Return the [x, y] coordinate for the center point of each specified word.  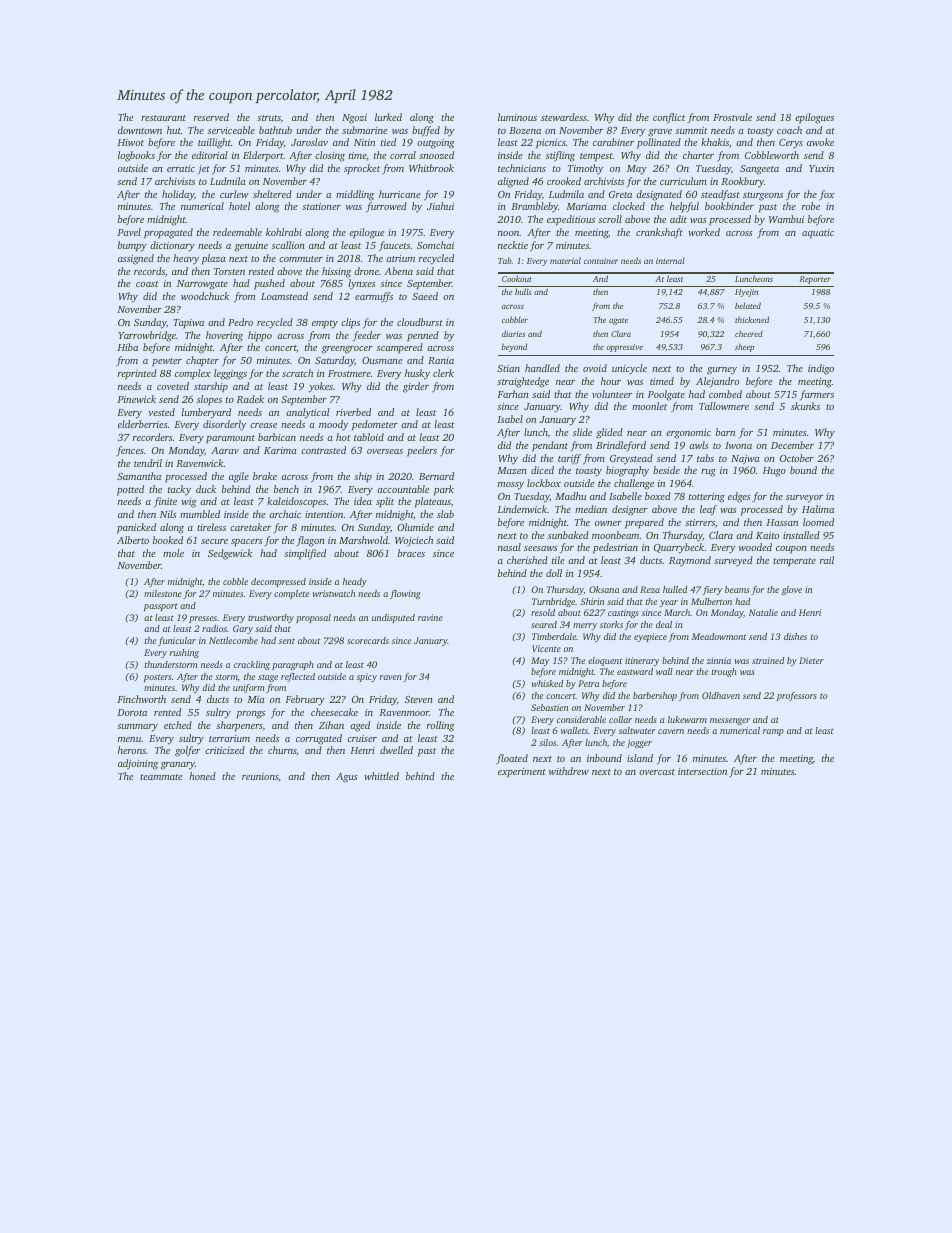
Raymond [690, 561]
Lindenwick [522, 509]
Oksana [604, 589]
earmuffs [374, 297]
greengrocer [347, 350]
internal [670, 260]
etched [178, 725]
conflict [669, 118]
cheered [749, 333]
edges [739, 497]
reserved [211, 117]
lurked [388, 117]
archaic [285, 514]
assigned [136, 259]
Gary [243, 629]
